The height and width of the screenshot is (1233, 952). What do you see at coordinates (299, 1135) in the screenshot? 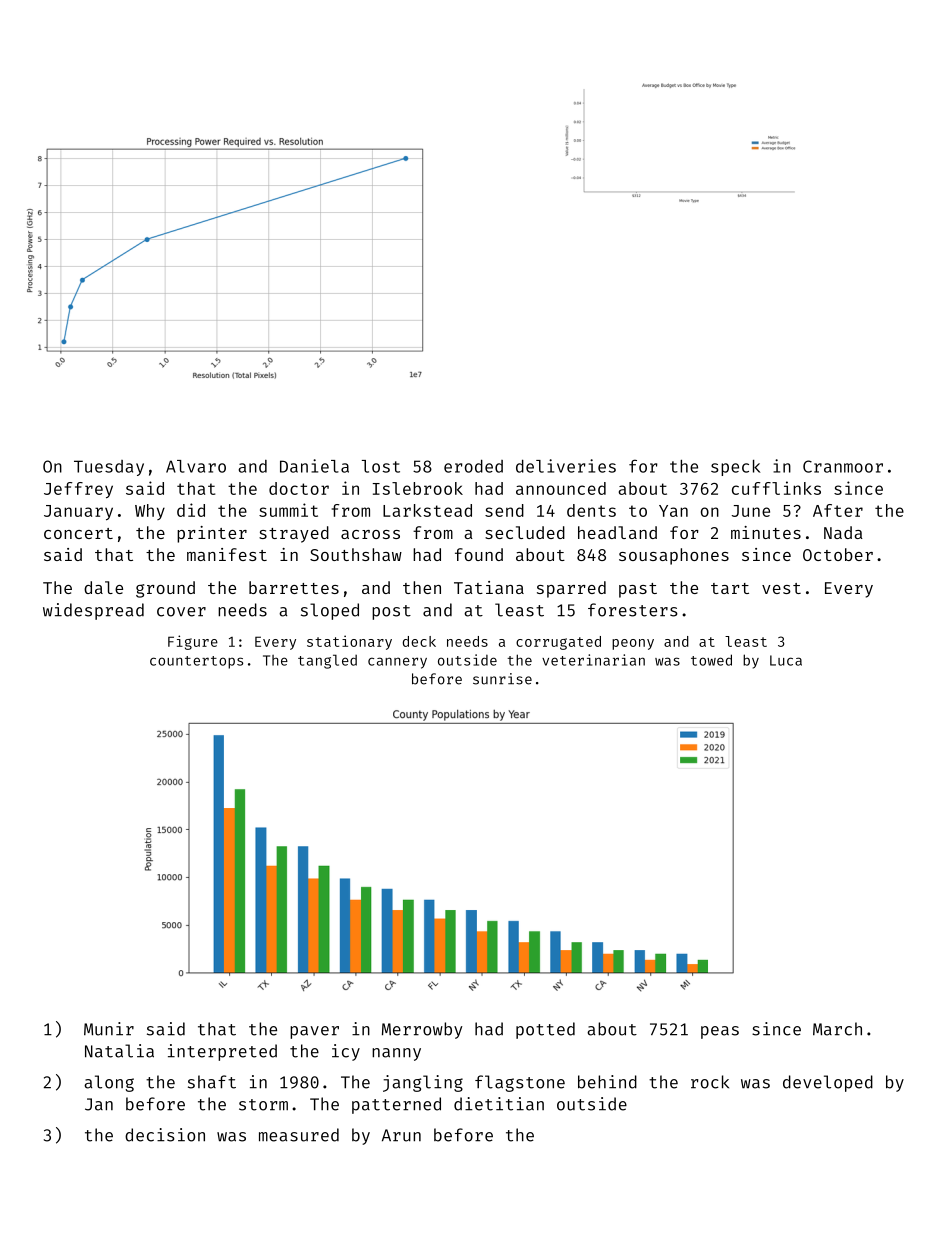
I see `measured` at bounding box center [299, 1135].
